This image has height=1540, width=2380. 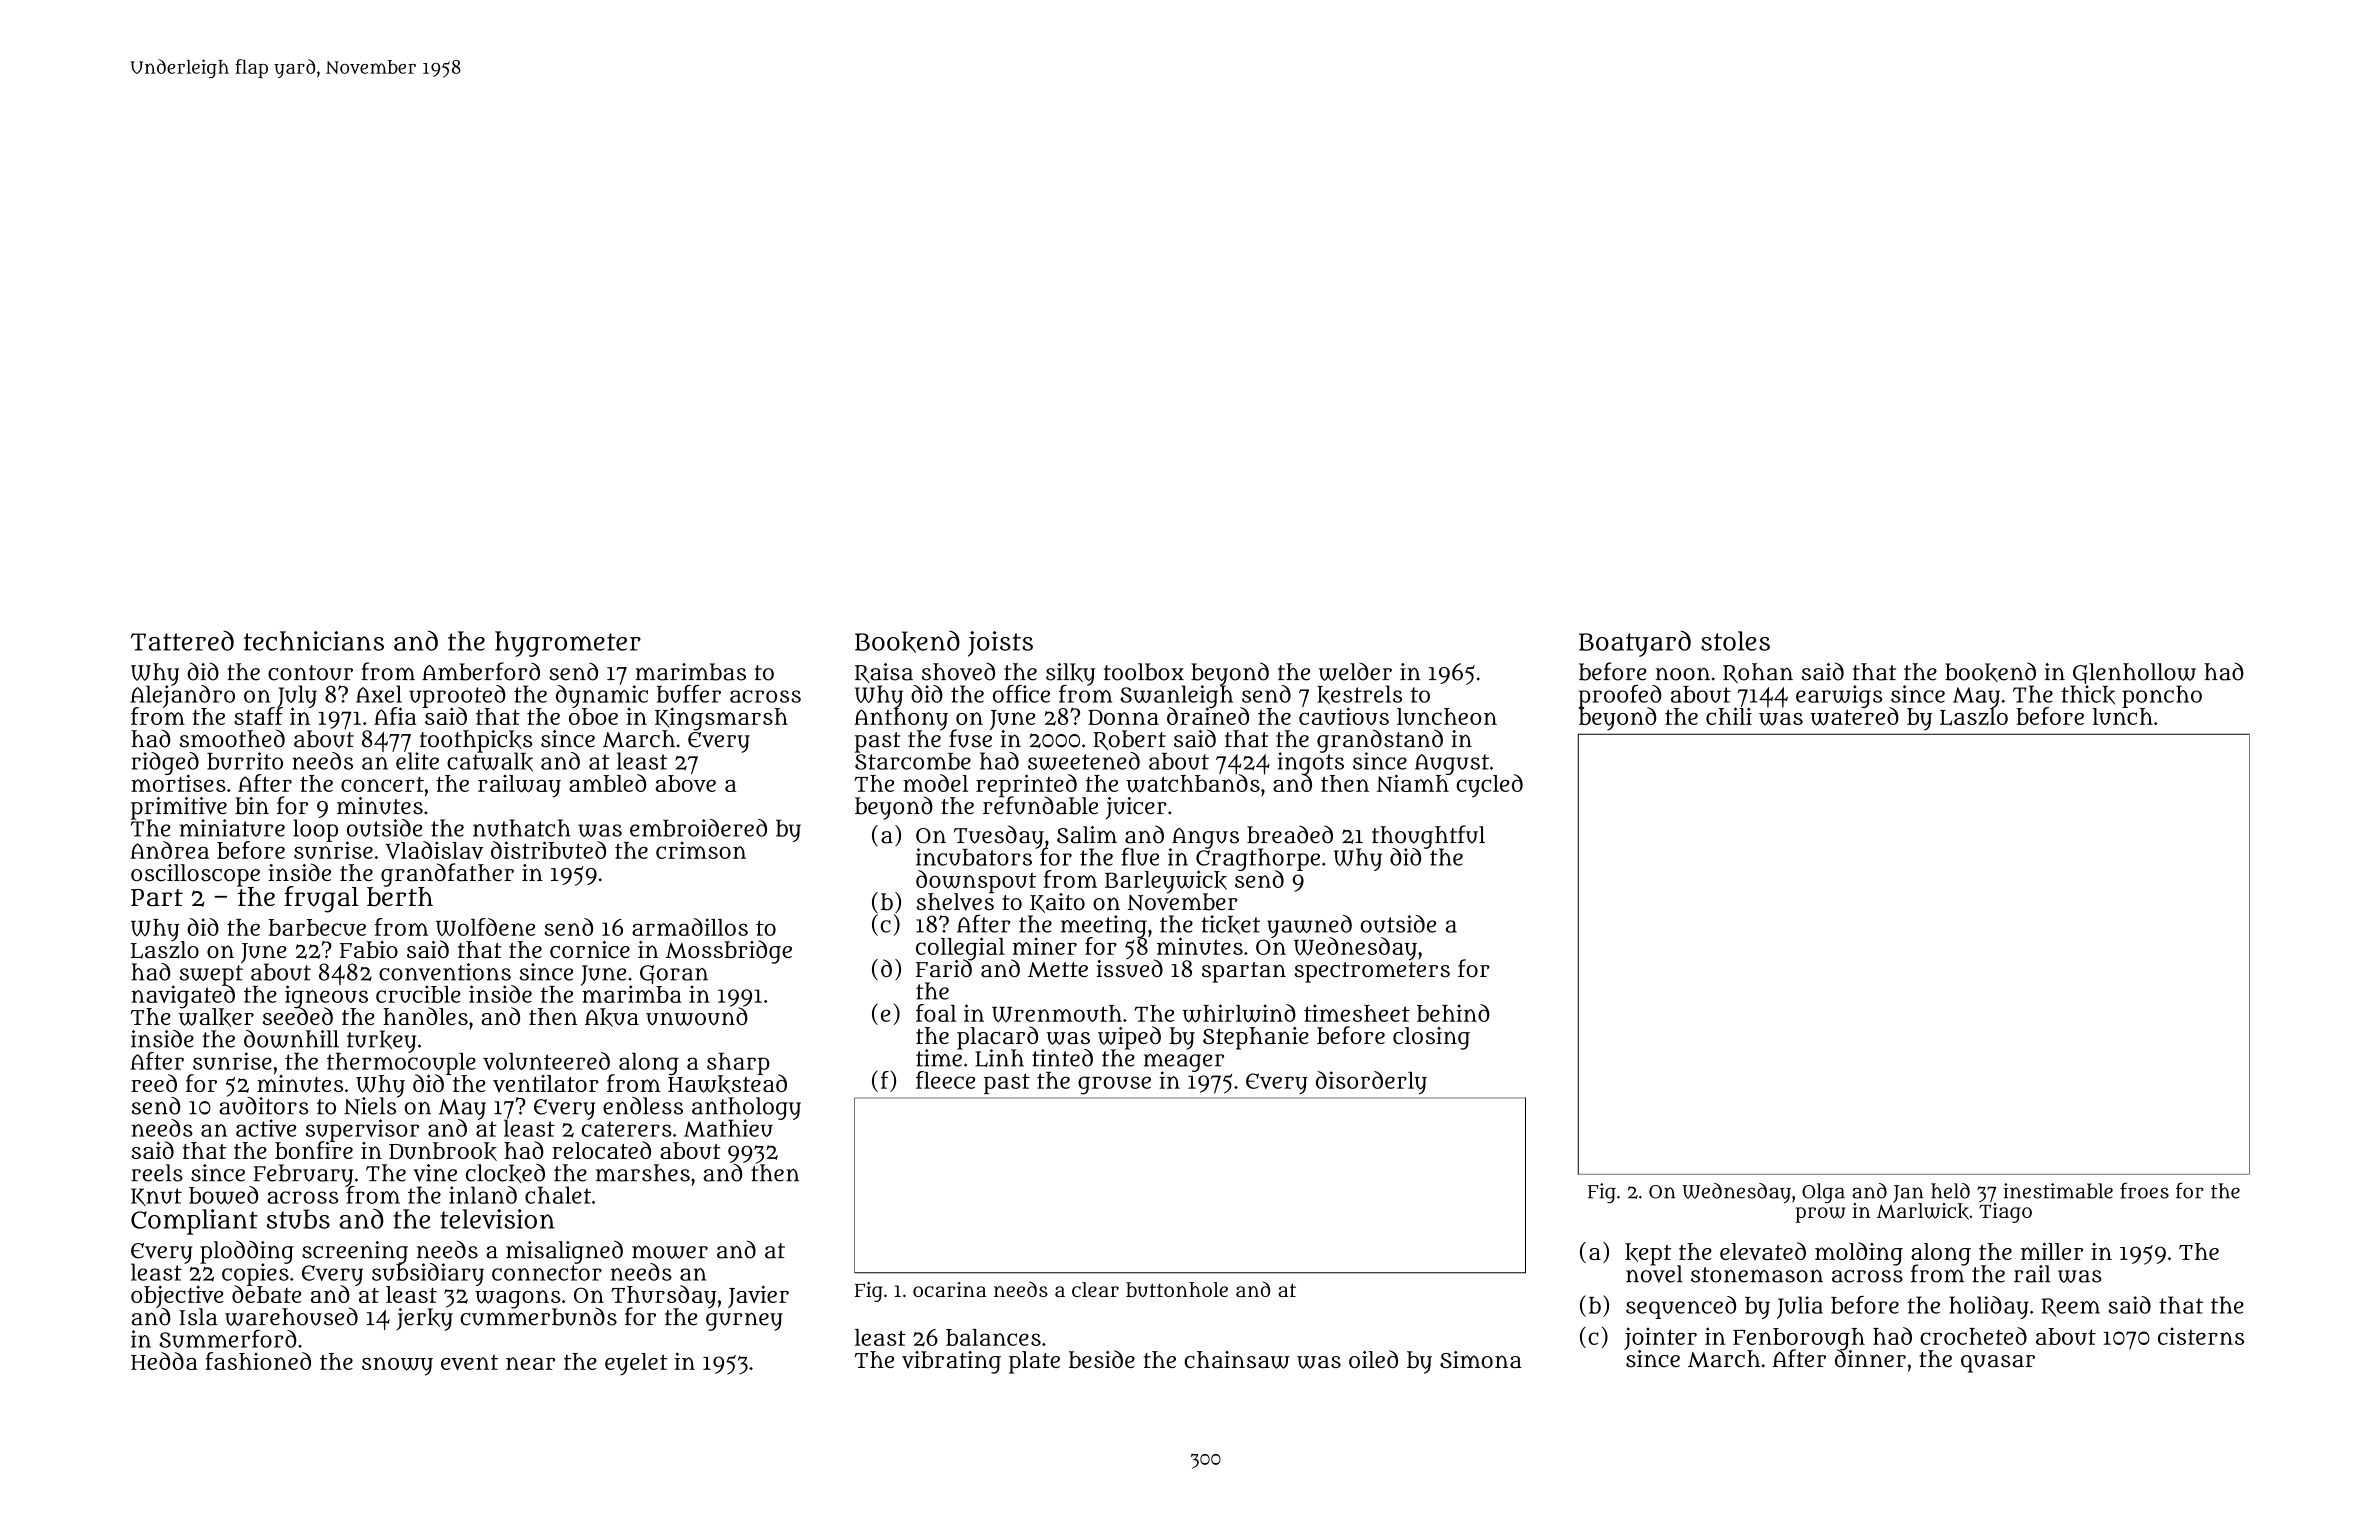 What do you see at coordinates (1372, 972) in the image?
I see `spectrometers` at bounding box center [1372, 972].
